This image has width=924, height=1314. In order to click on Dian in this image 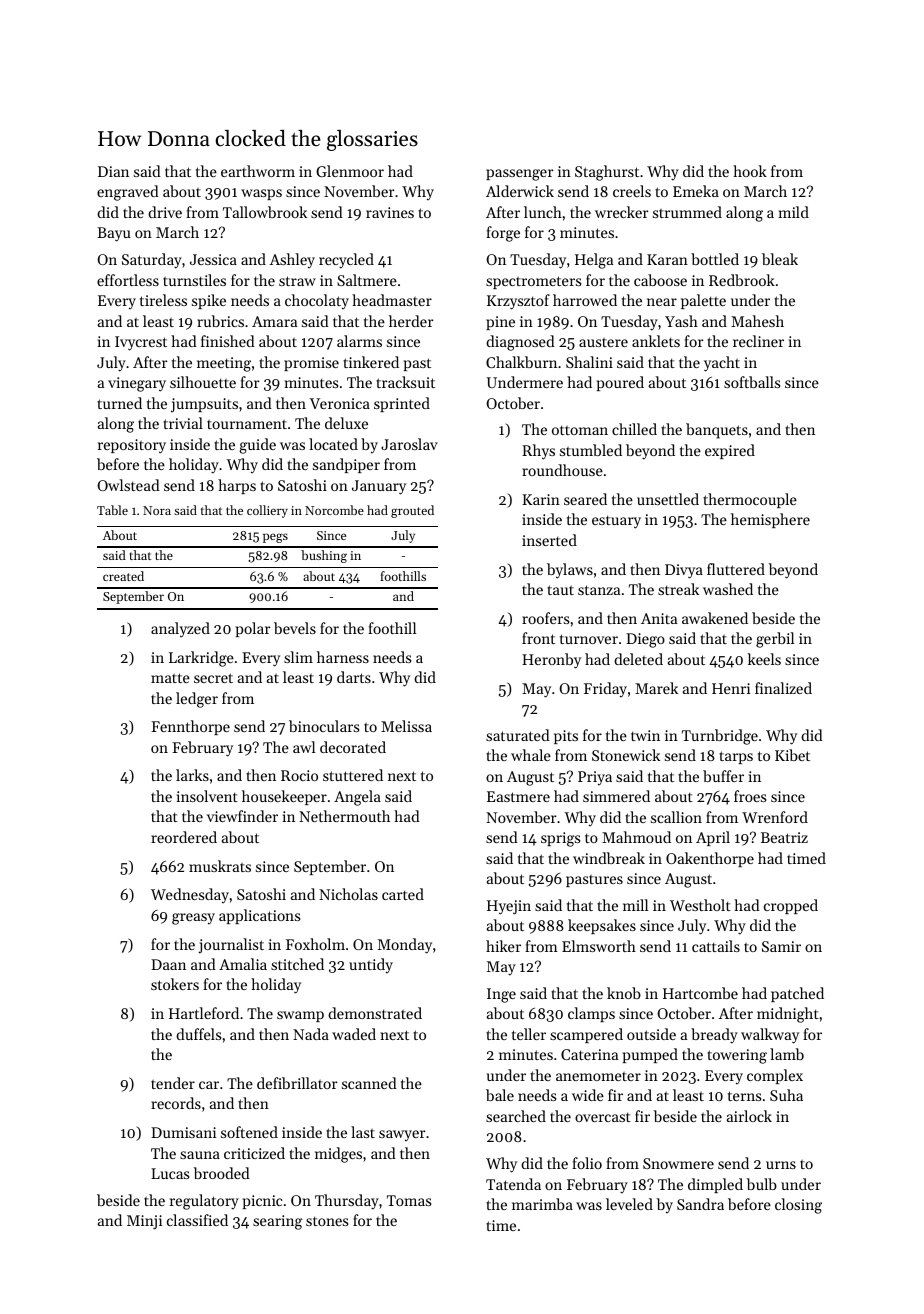, I will do `click(113, 171)`.
